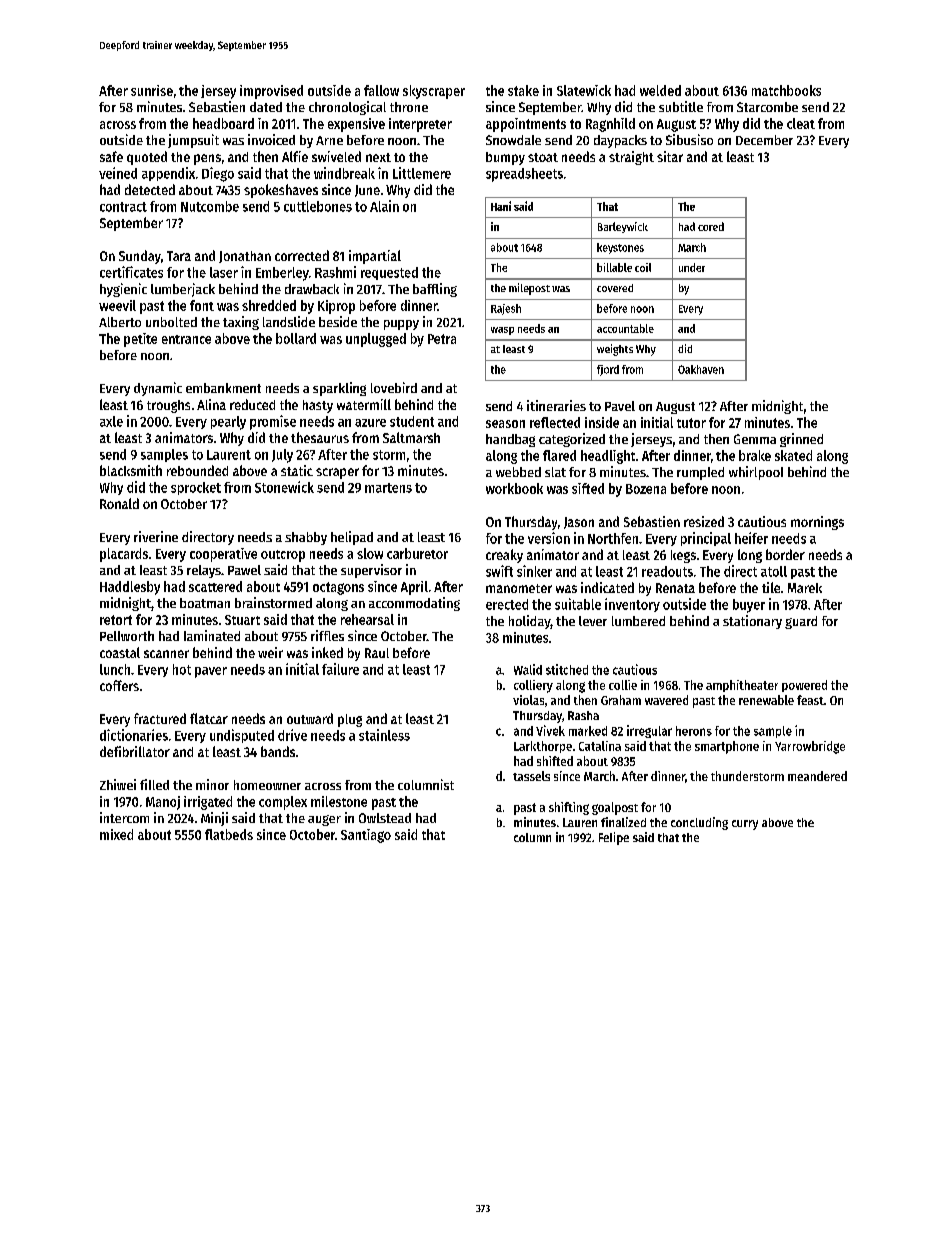 The width and height of the screenshot is (952, 1233). Describe the element at coordinates (420, 125) in the screenshot. I see `interpreter` at that location.
